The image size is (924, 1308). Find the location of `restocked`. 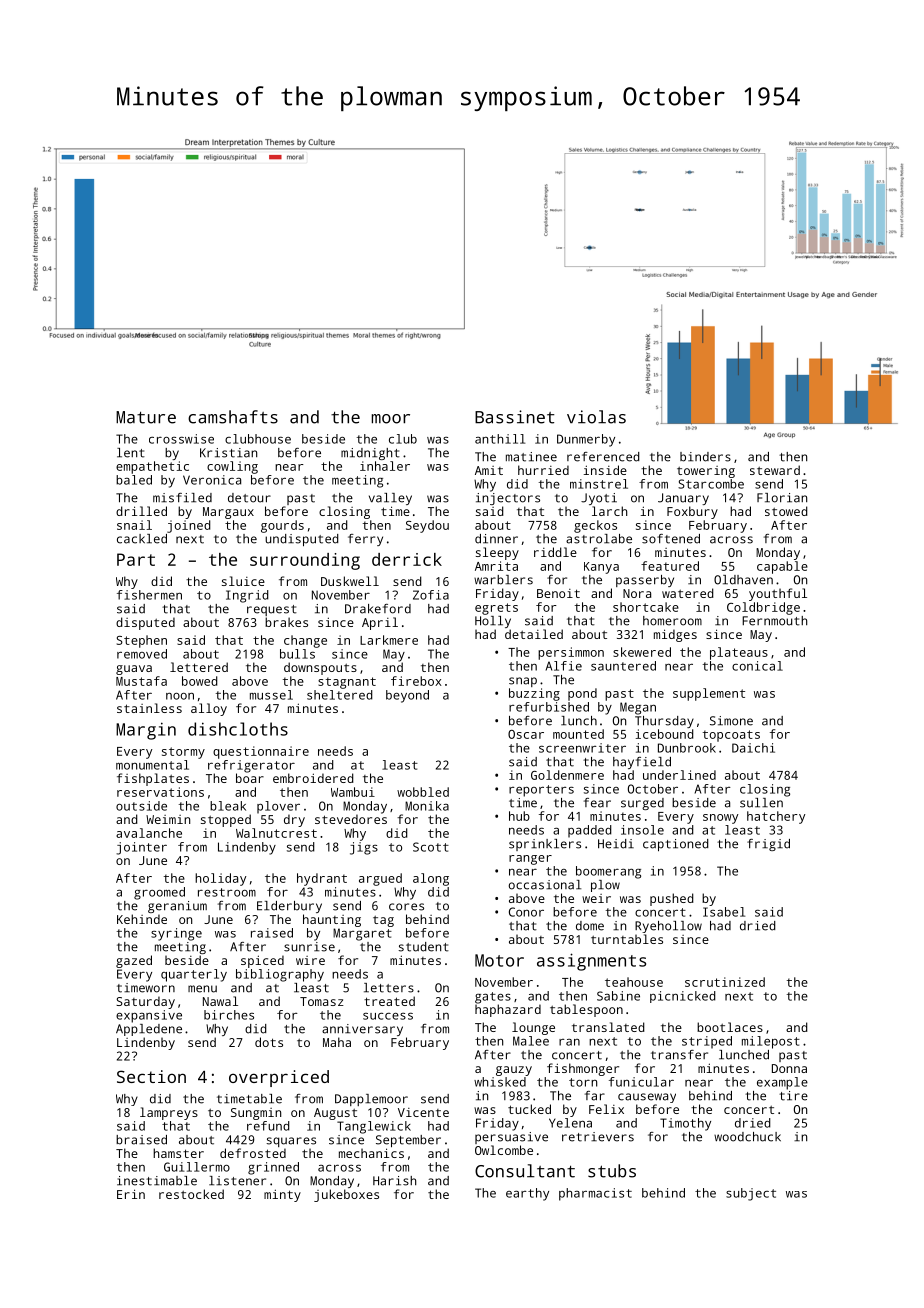

restocked is located at coordinates (191, 1194).
